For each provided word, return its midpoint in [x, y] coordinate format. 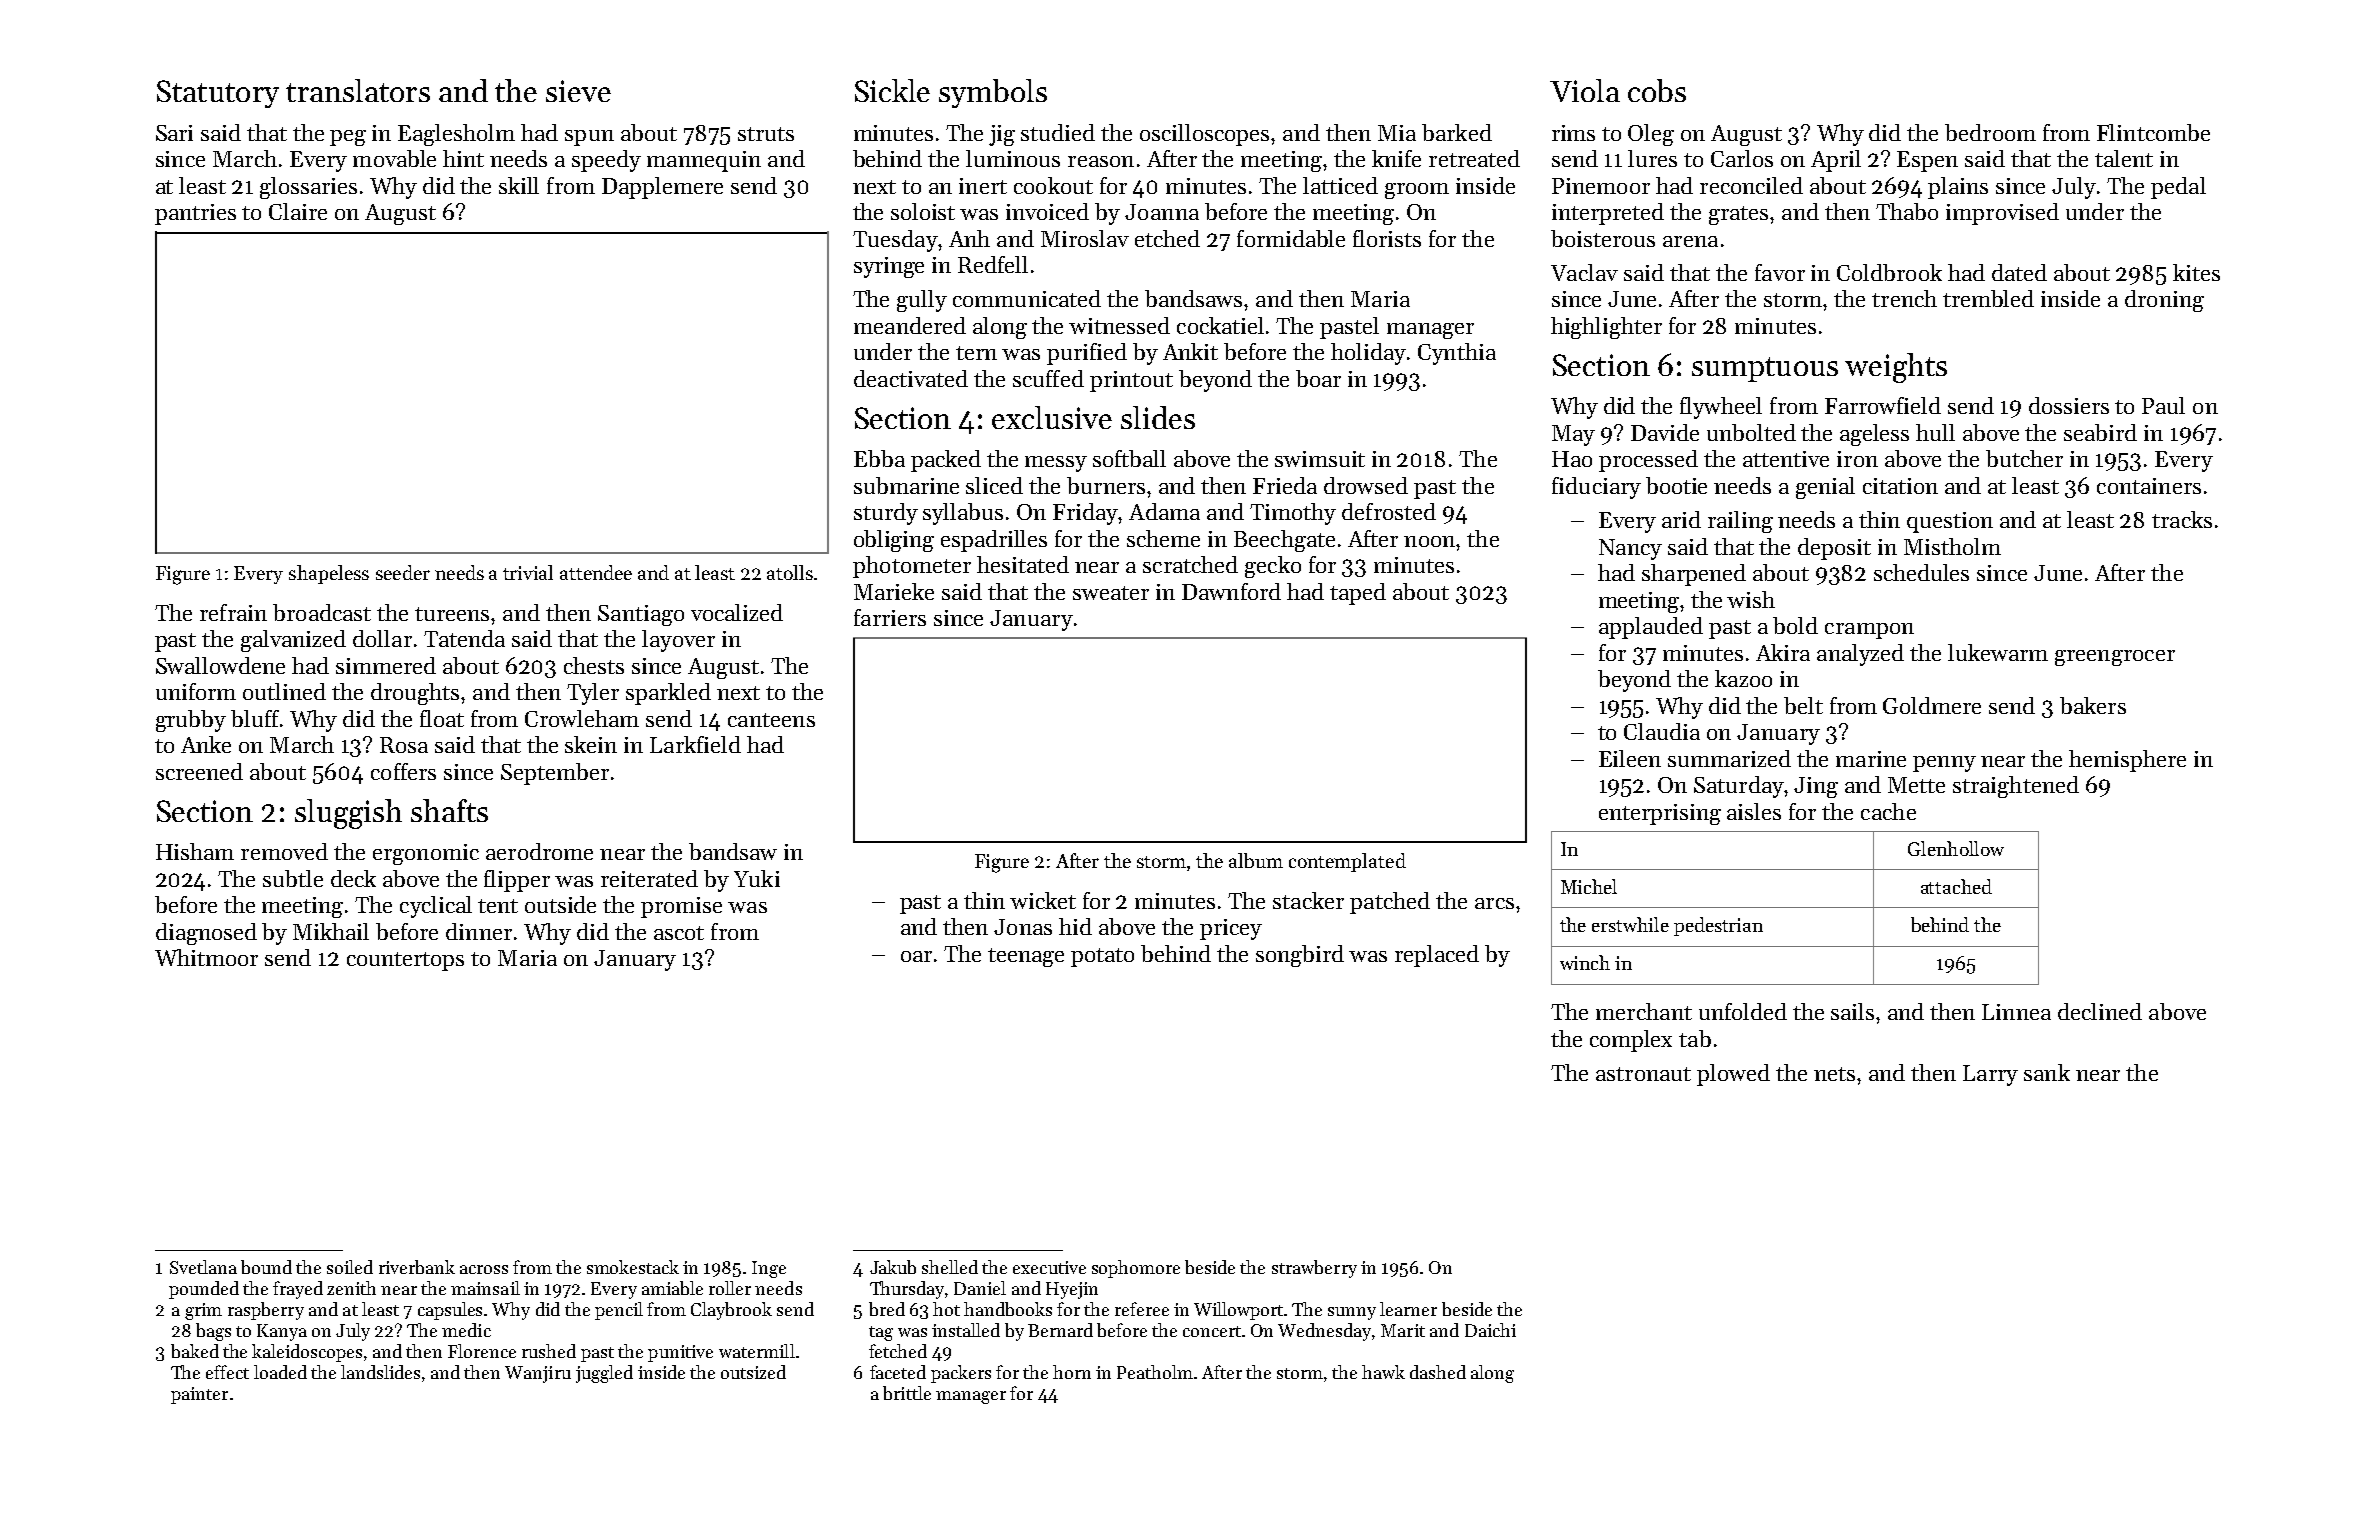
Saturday [1739, 787]
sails [1852, 1011]
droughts [415, 694]
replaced [1437, 956]
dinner [479, 931]
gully [922, 301]
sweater [1111, 593]
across [484, 1269]
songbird [1300, 956]
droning [2164, 301]
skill [519, 185]
